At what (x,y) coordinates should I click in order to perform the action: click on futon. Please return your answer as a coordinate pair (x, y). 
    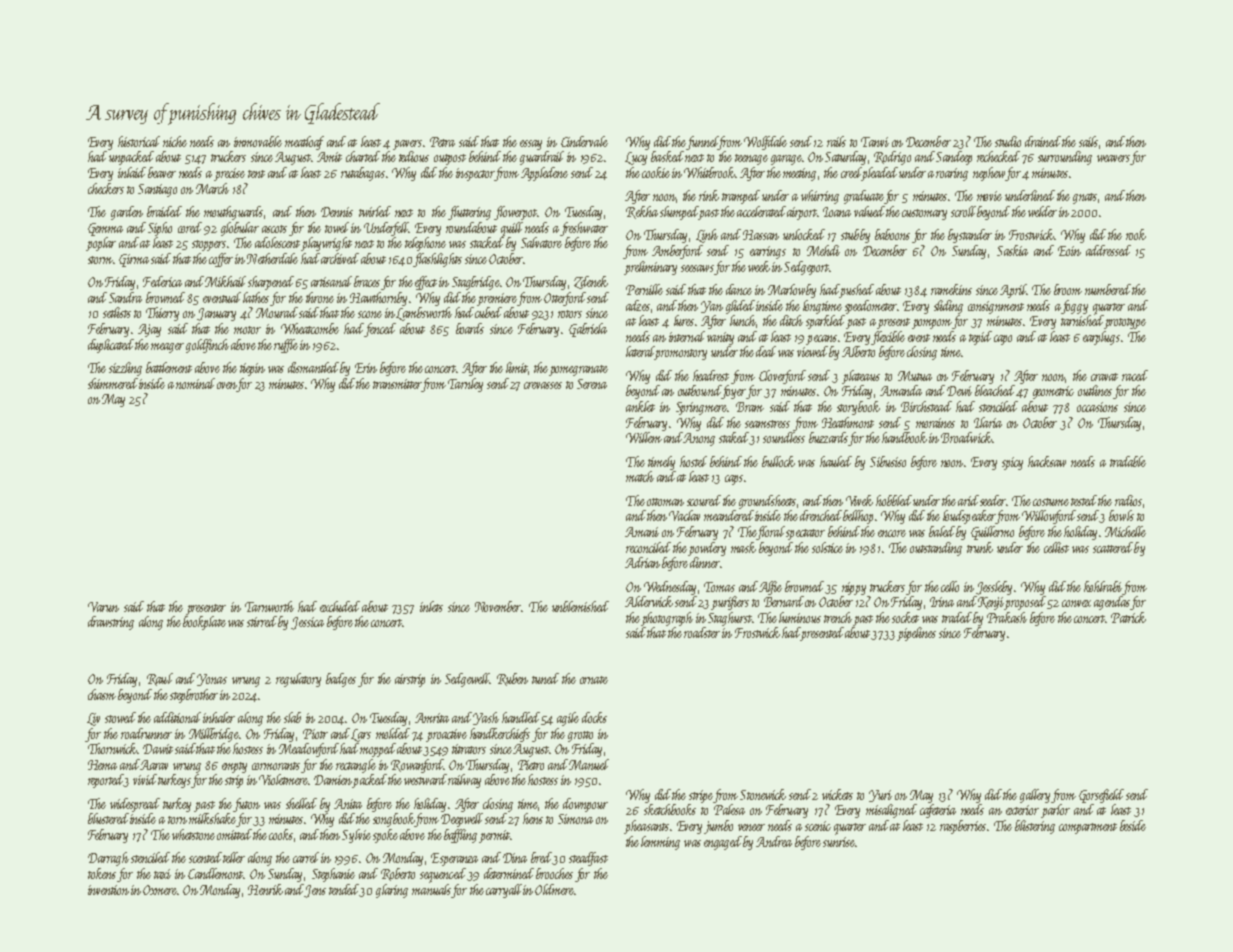
    Looking at the image, I should click on (246, 805).
